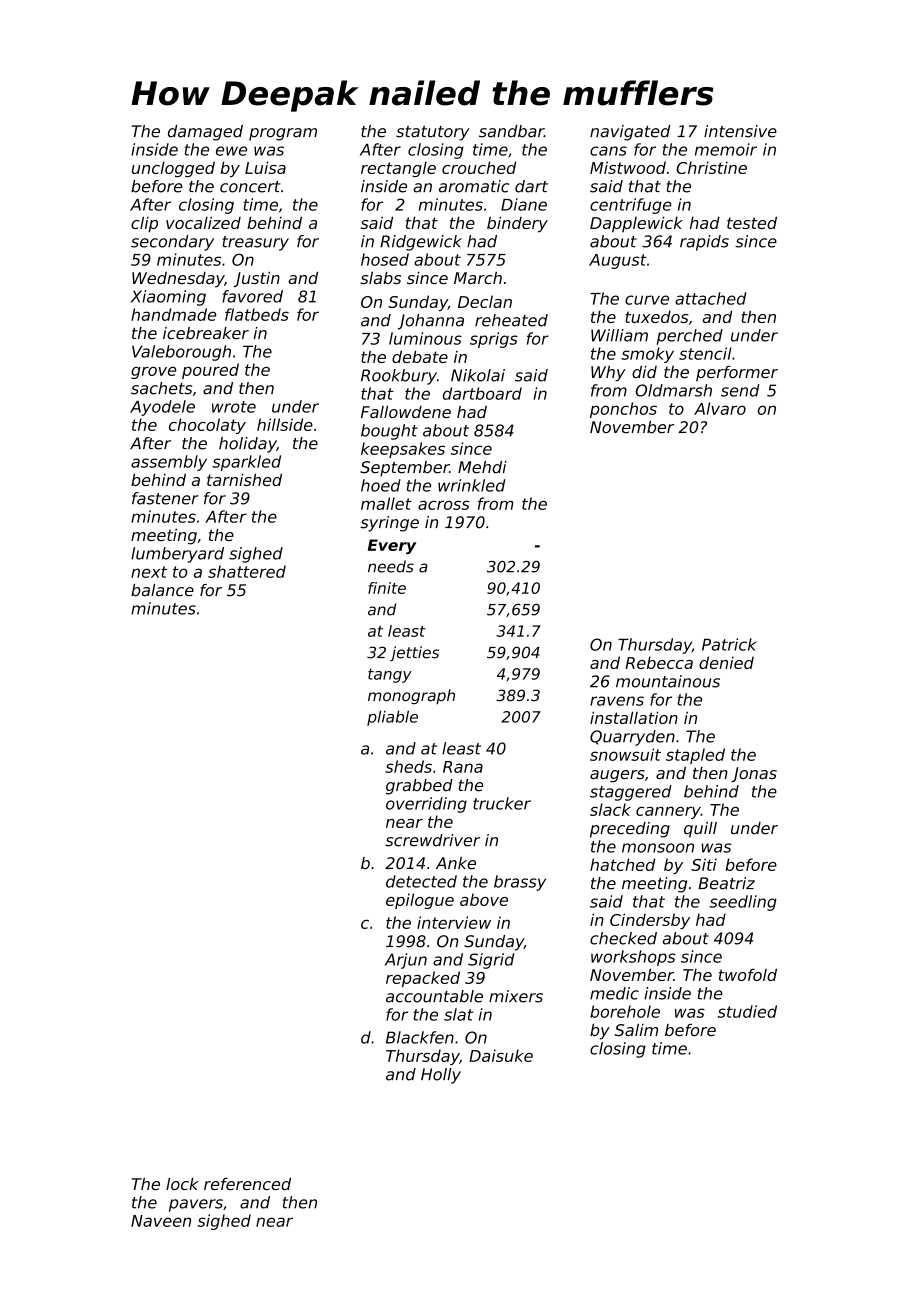  I want to click on bindery, so click(517, 224).
